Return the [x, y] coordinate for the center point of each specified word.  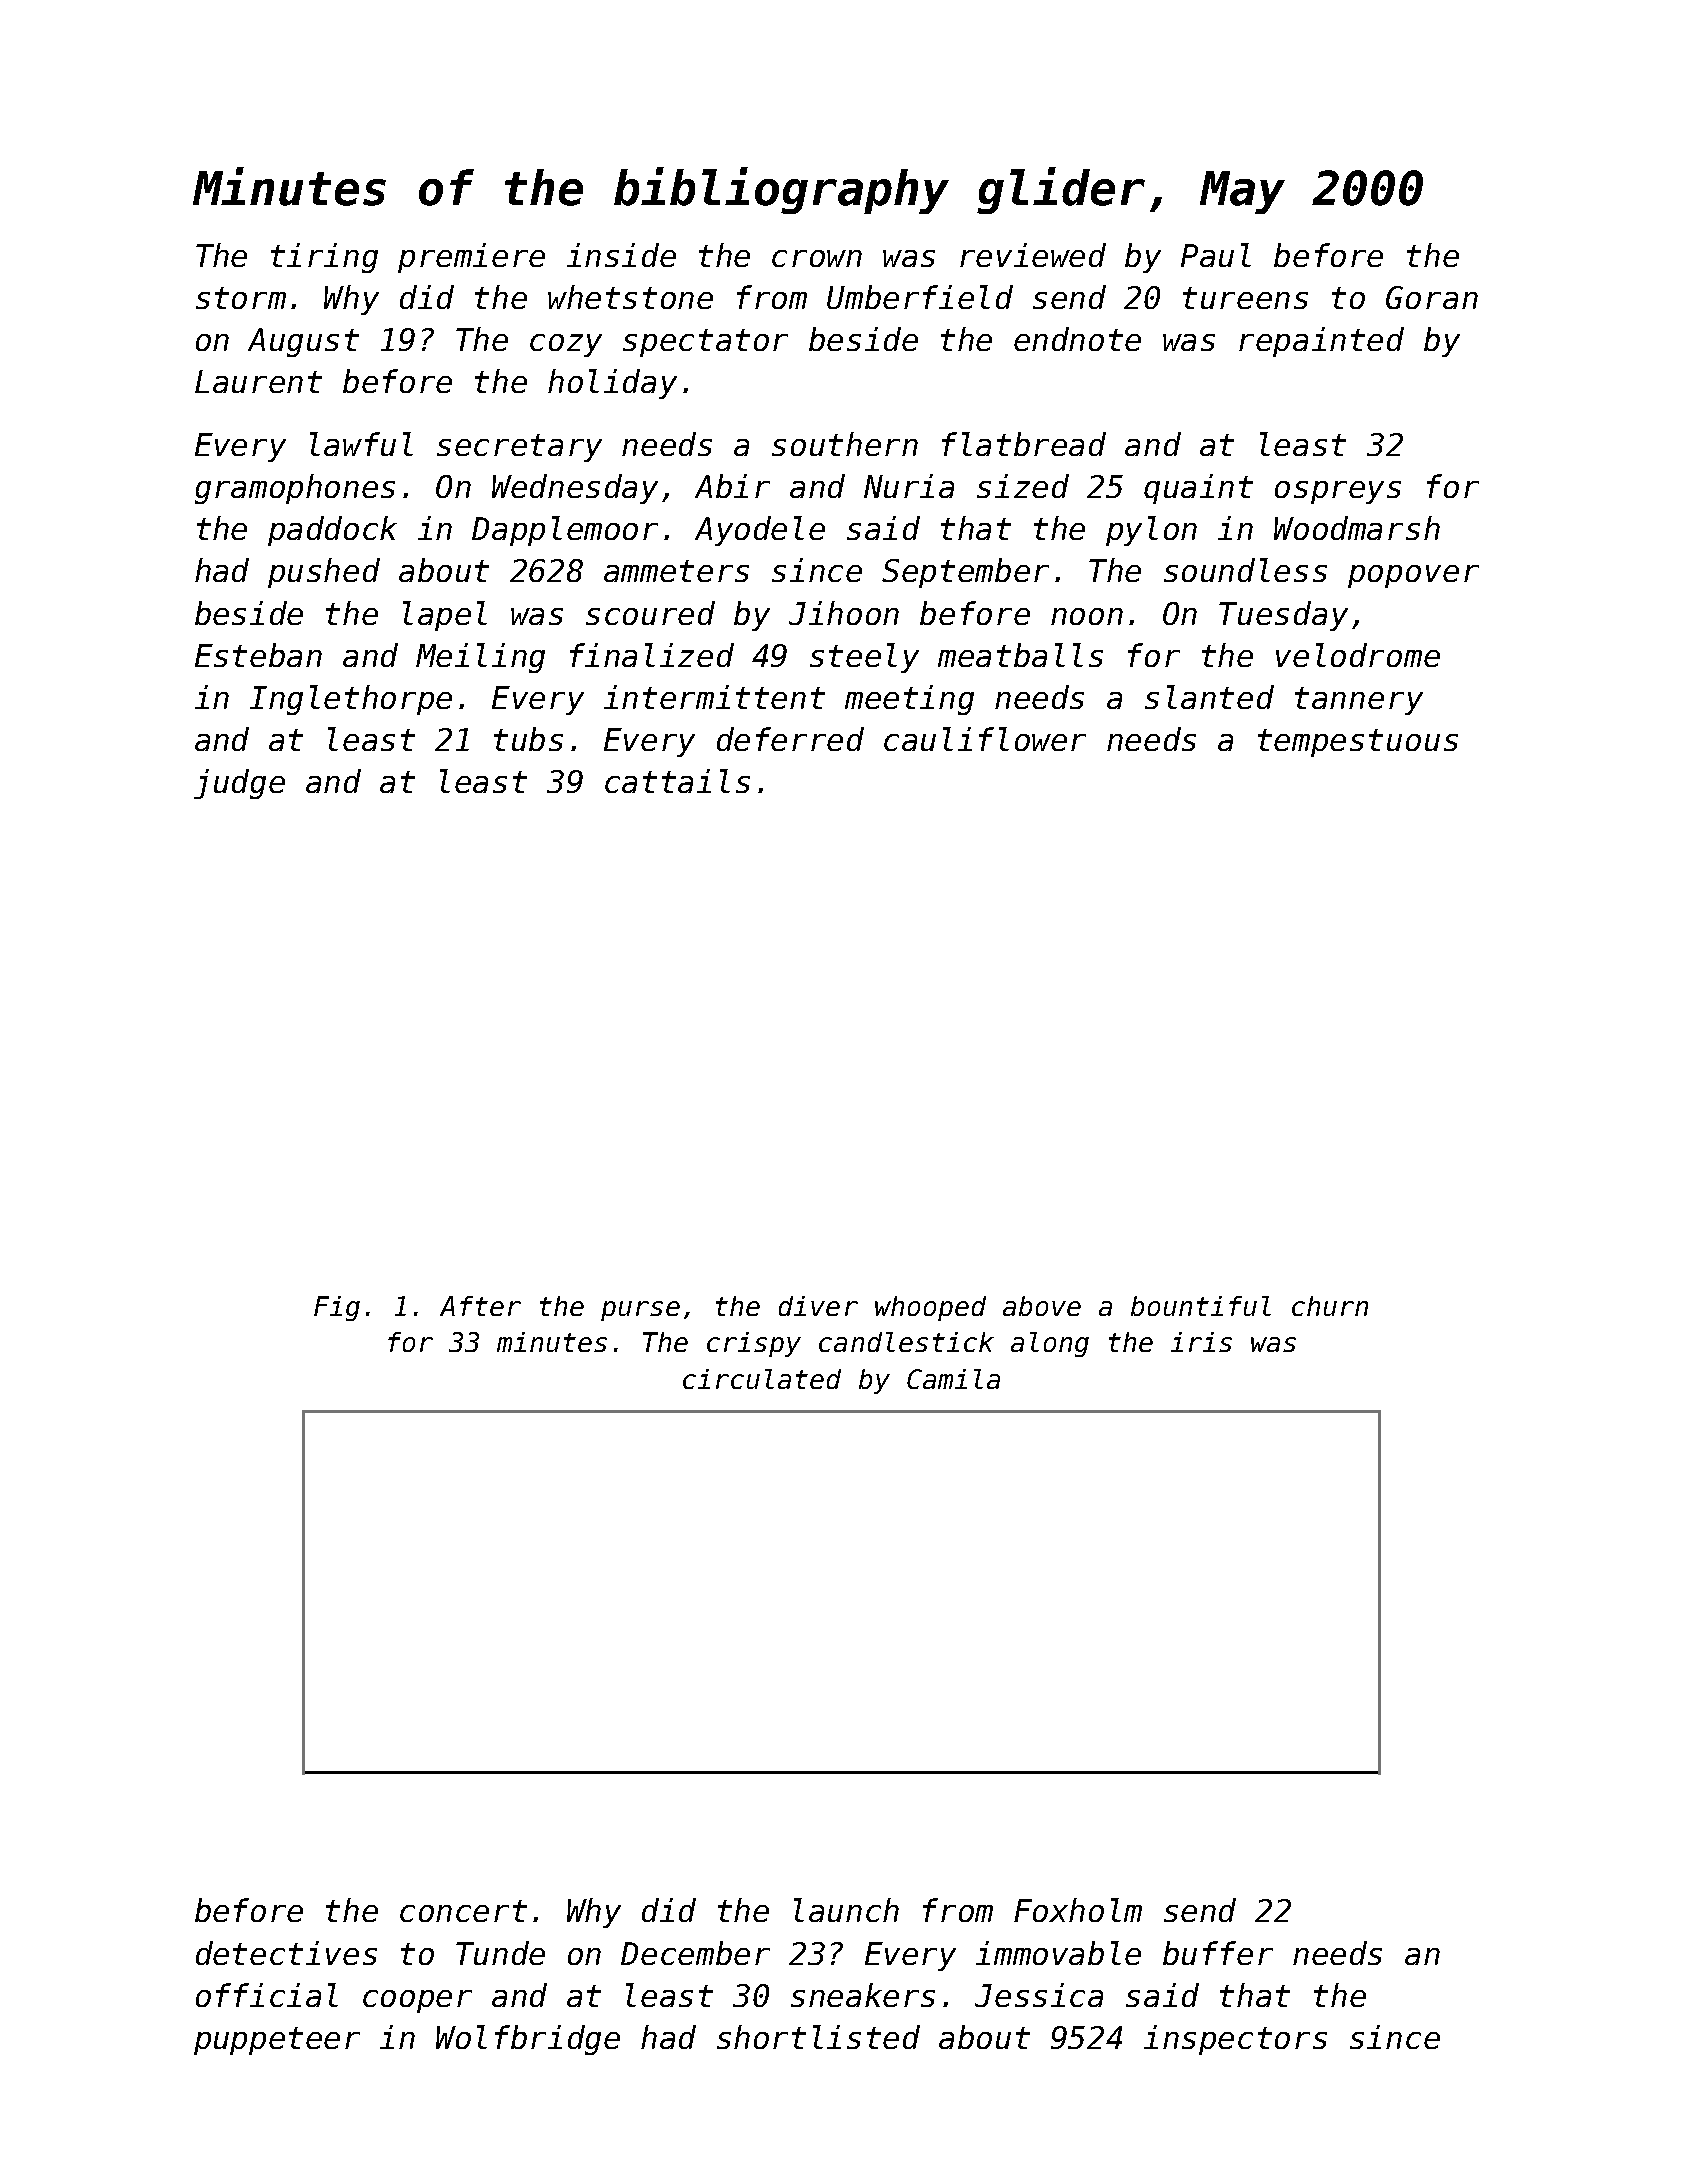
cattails [677, 781]
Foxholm [1078, 1910]
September [965, 573]
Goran [1432, 297]
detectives [286, 1953]
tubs [528, 739]
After [480, 1306]
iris [1201, 1342]
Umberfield [920, 297]
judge [239, 784]
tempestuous [1358, 743]
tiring [324, 258]
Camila [953, 1379]
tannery [1359, 701]
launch [846, 1910]
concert [463, 1911]
